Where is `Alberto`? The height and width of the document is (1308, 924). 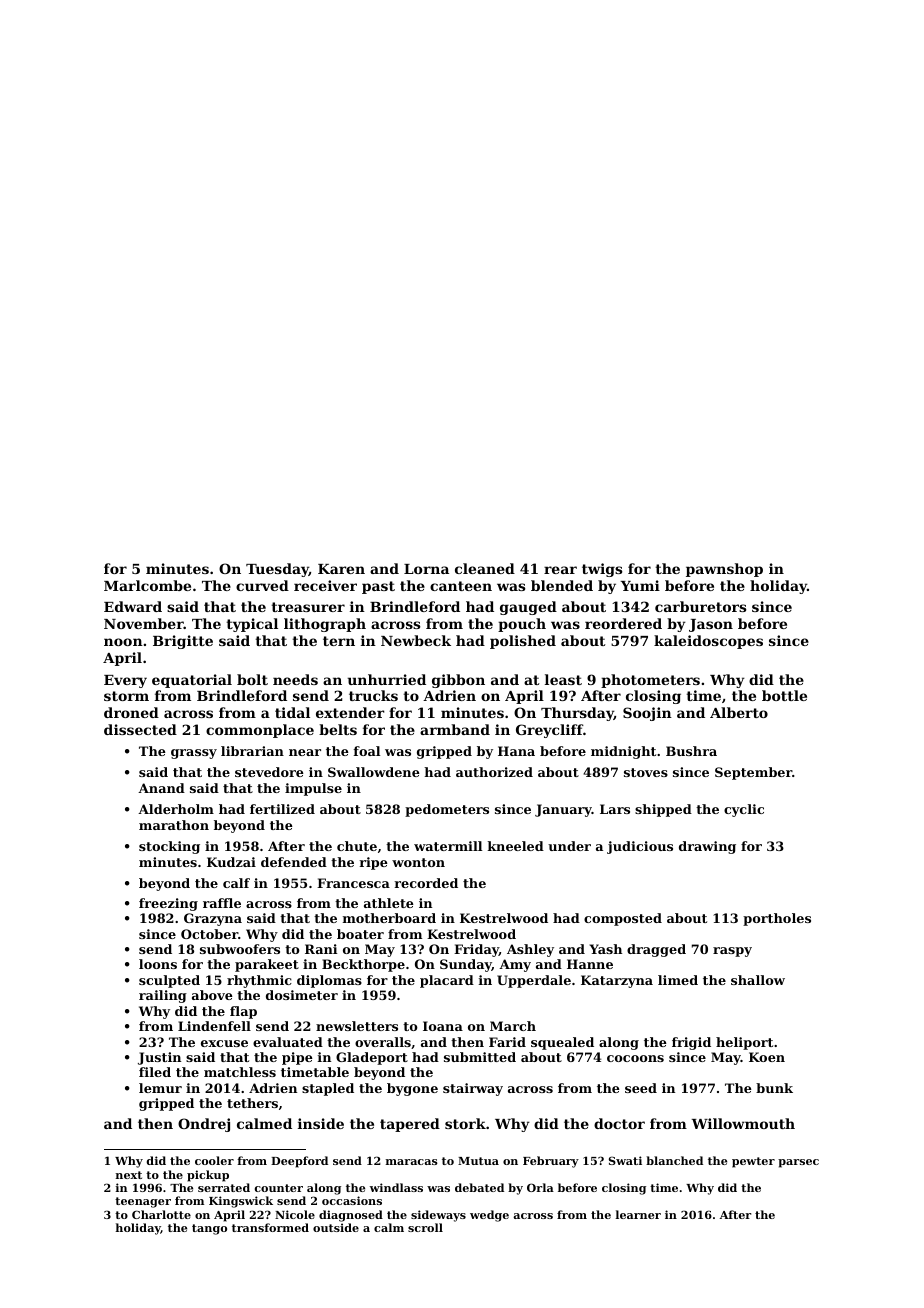 Alberto is located at coordinates (739, 712).
